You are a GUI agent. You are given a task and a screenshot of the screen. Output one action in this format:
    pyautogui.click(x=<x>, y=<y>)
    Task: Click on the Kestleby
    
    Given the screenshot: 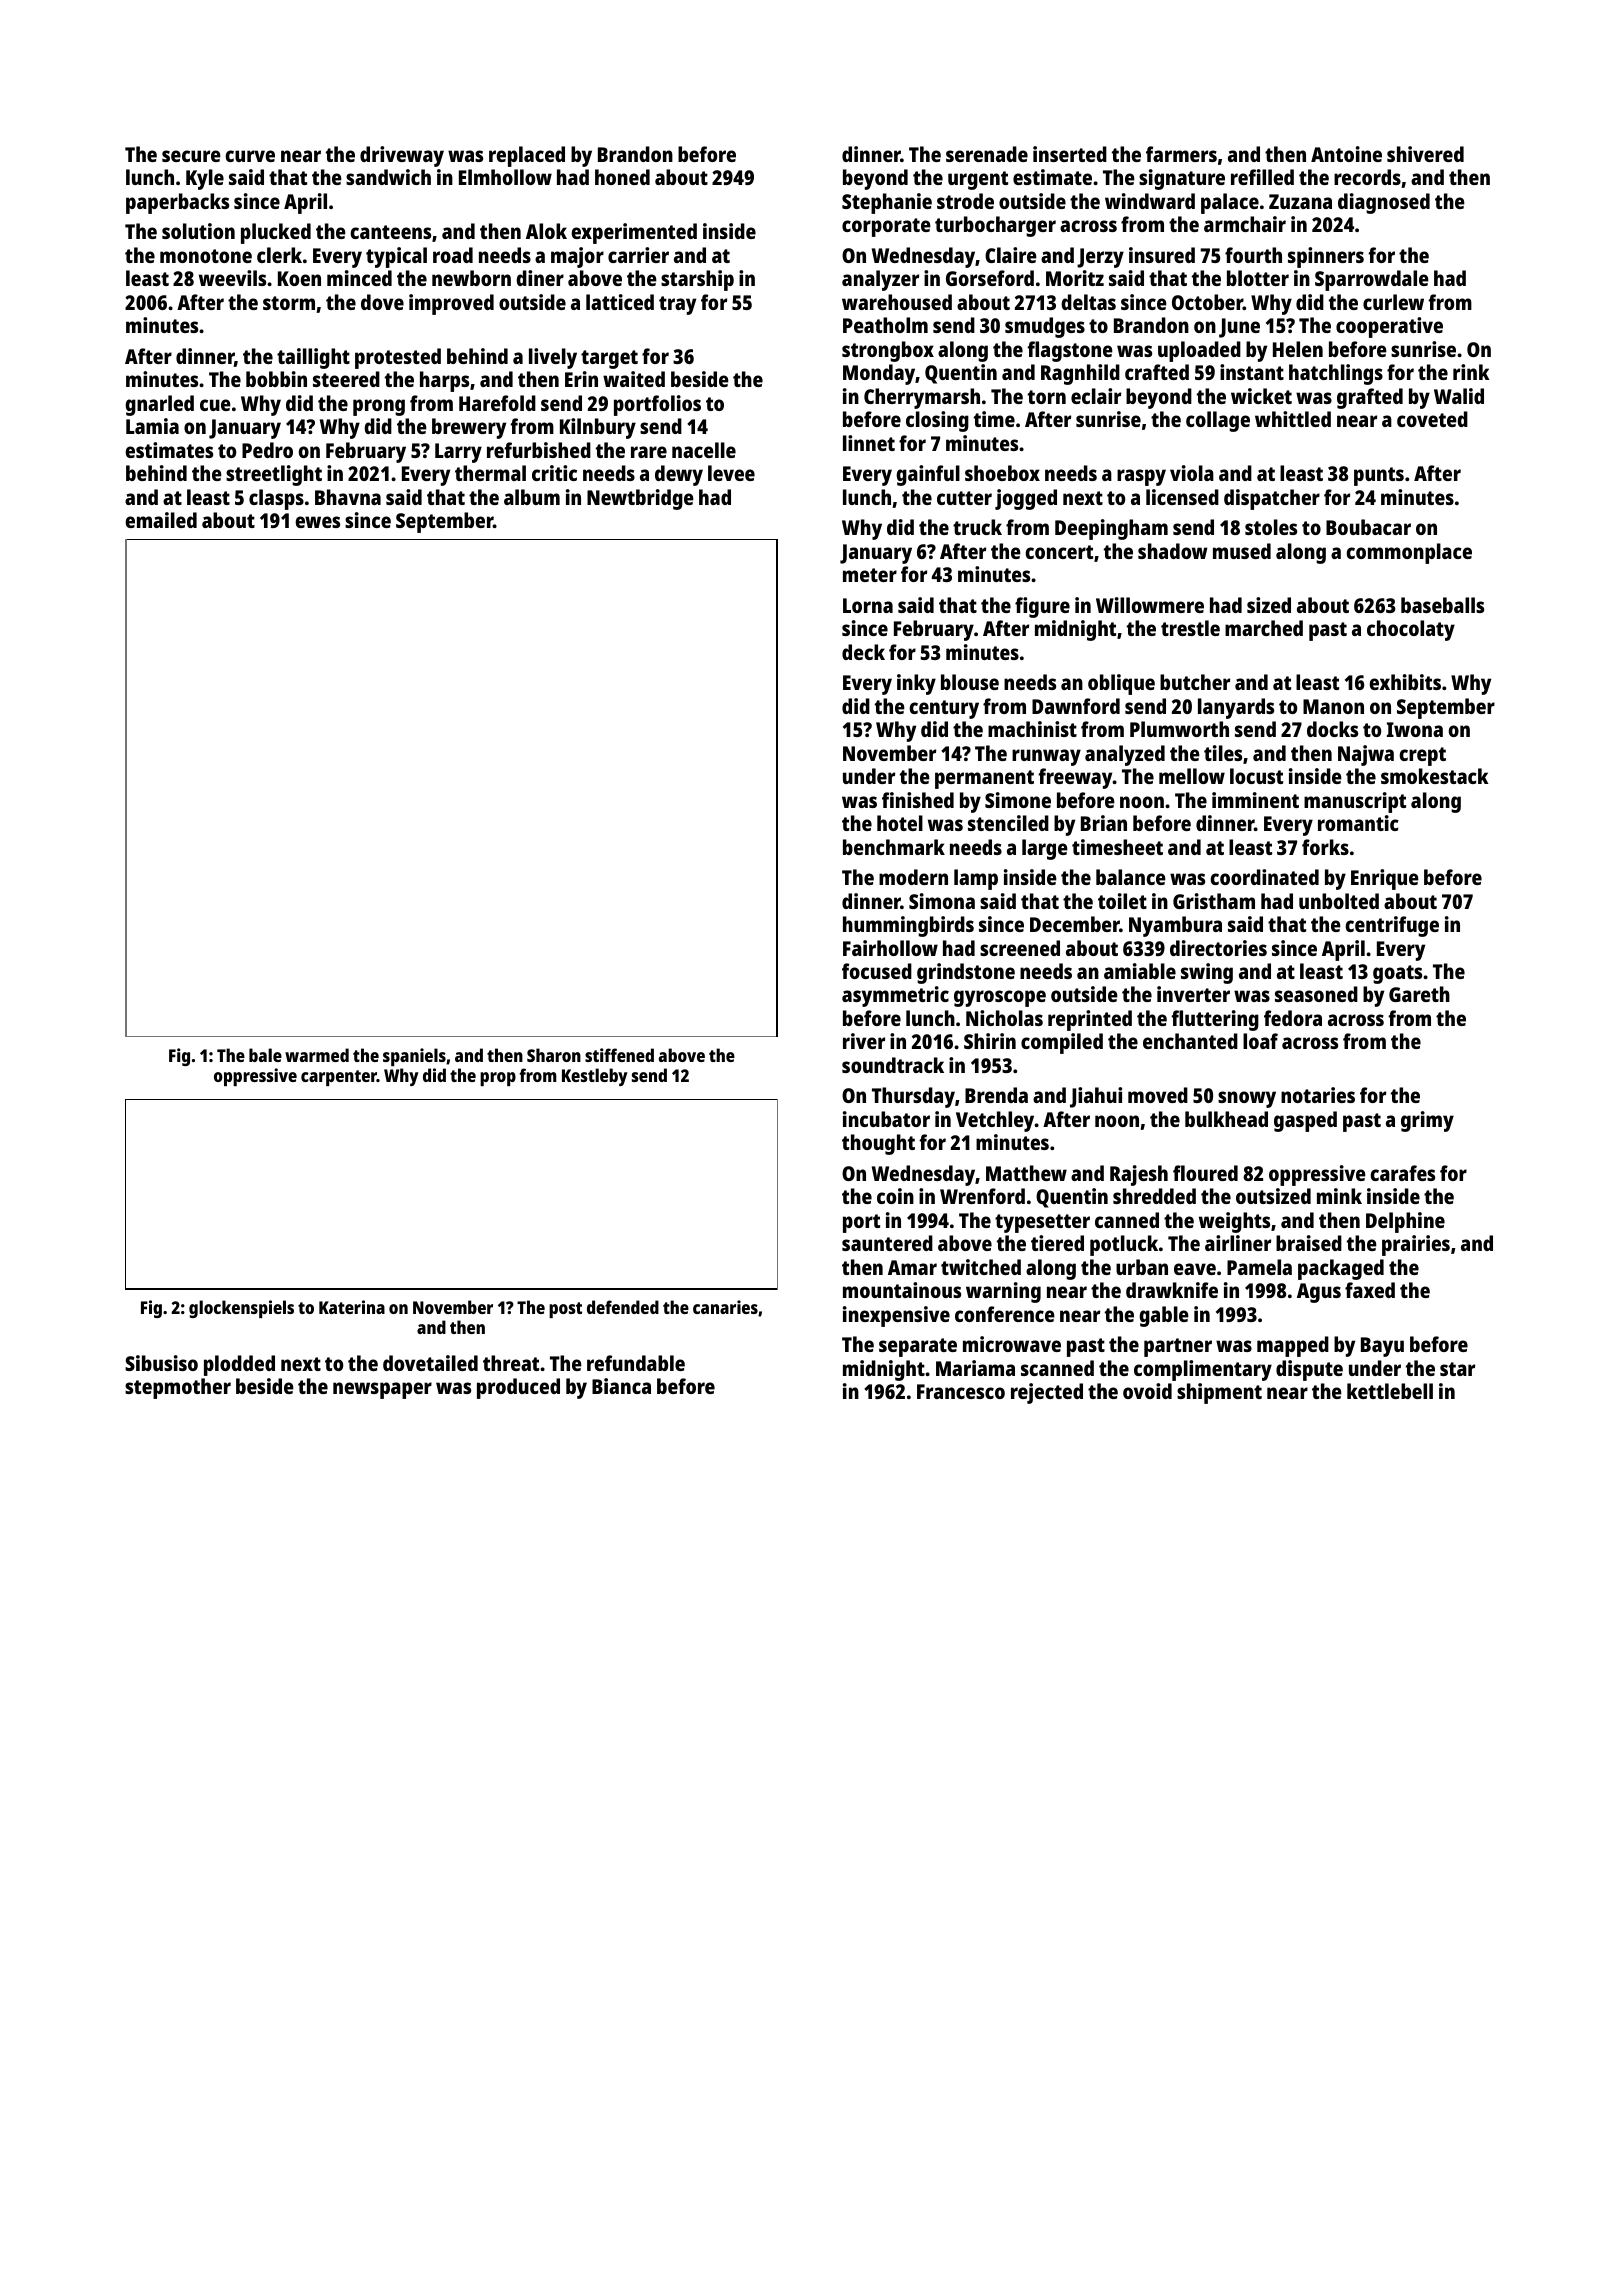 What is the action you would take?
    pyautogui.click(x=595, y=1077)
